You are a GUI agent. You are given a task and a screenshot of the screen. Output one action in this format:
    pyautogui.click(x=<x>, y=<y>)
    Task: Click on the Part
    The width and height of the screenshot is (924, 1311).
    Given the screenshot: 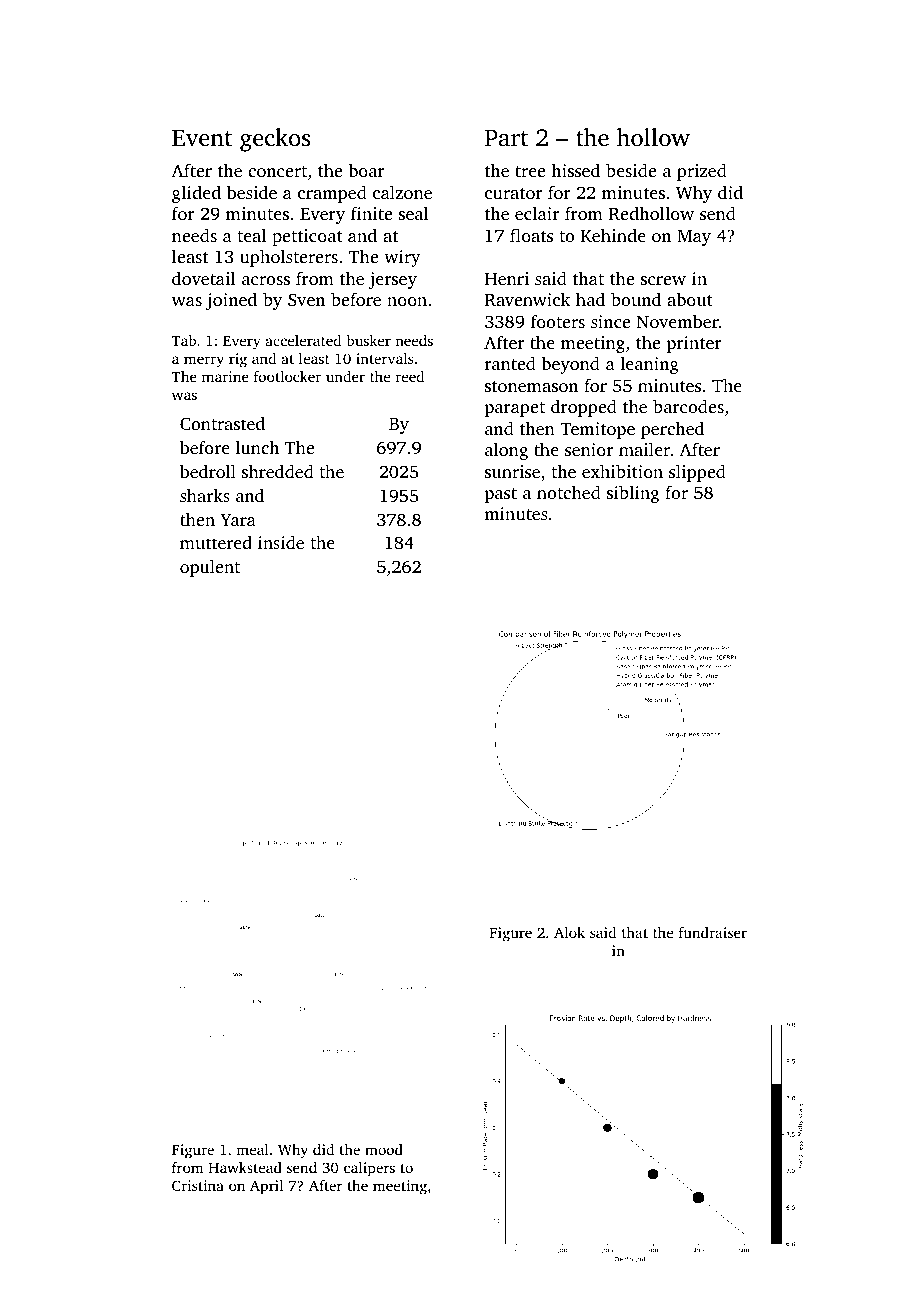 What is the action you would take?
    pyautogui.click(x=506, y=138)
